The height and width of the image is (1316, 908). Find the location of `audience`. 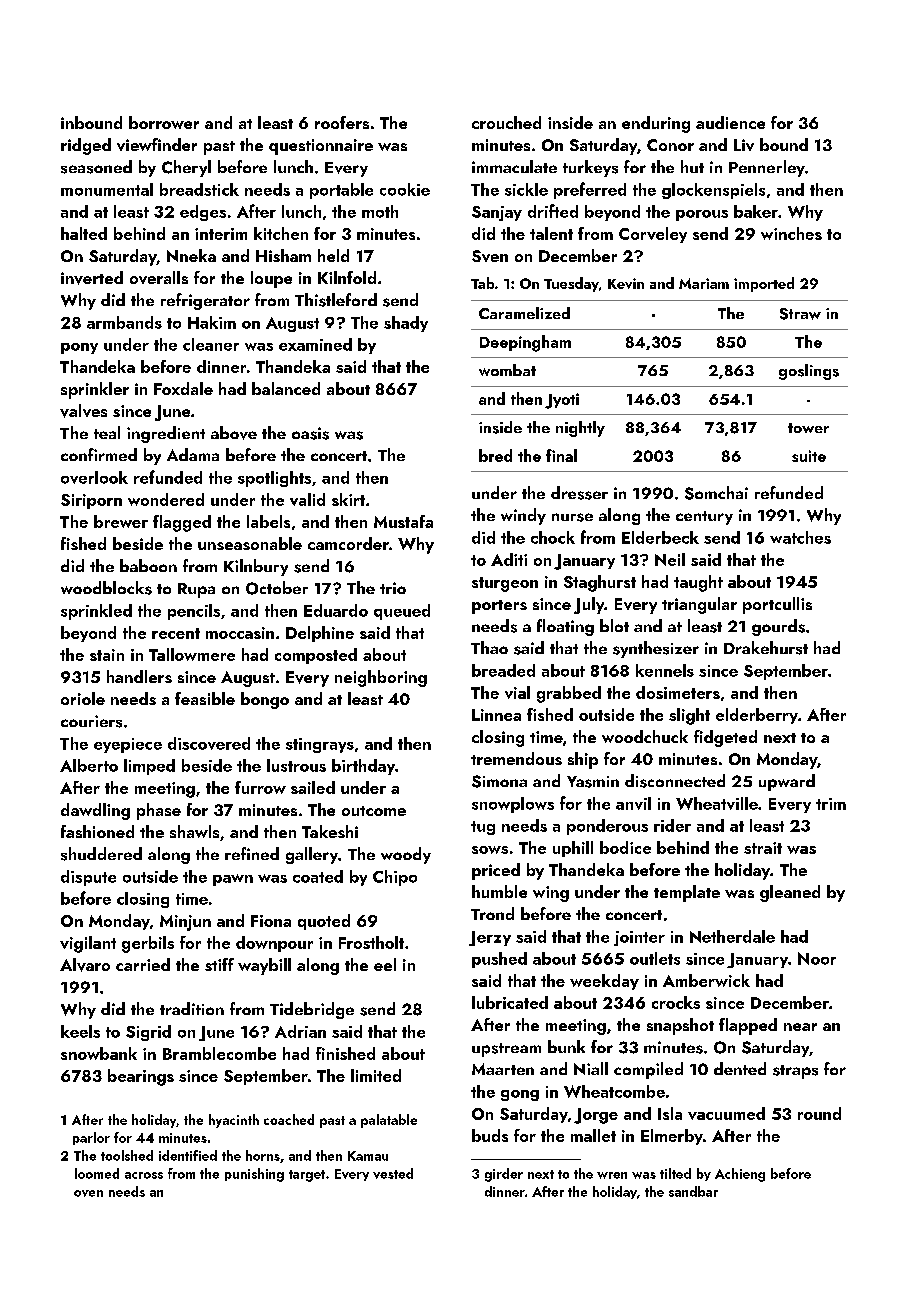

audience is located at coordinates (730, 122).
